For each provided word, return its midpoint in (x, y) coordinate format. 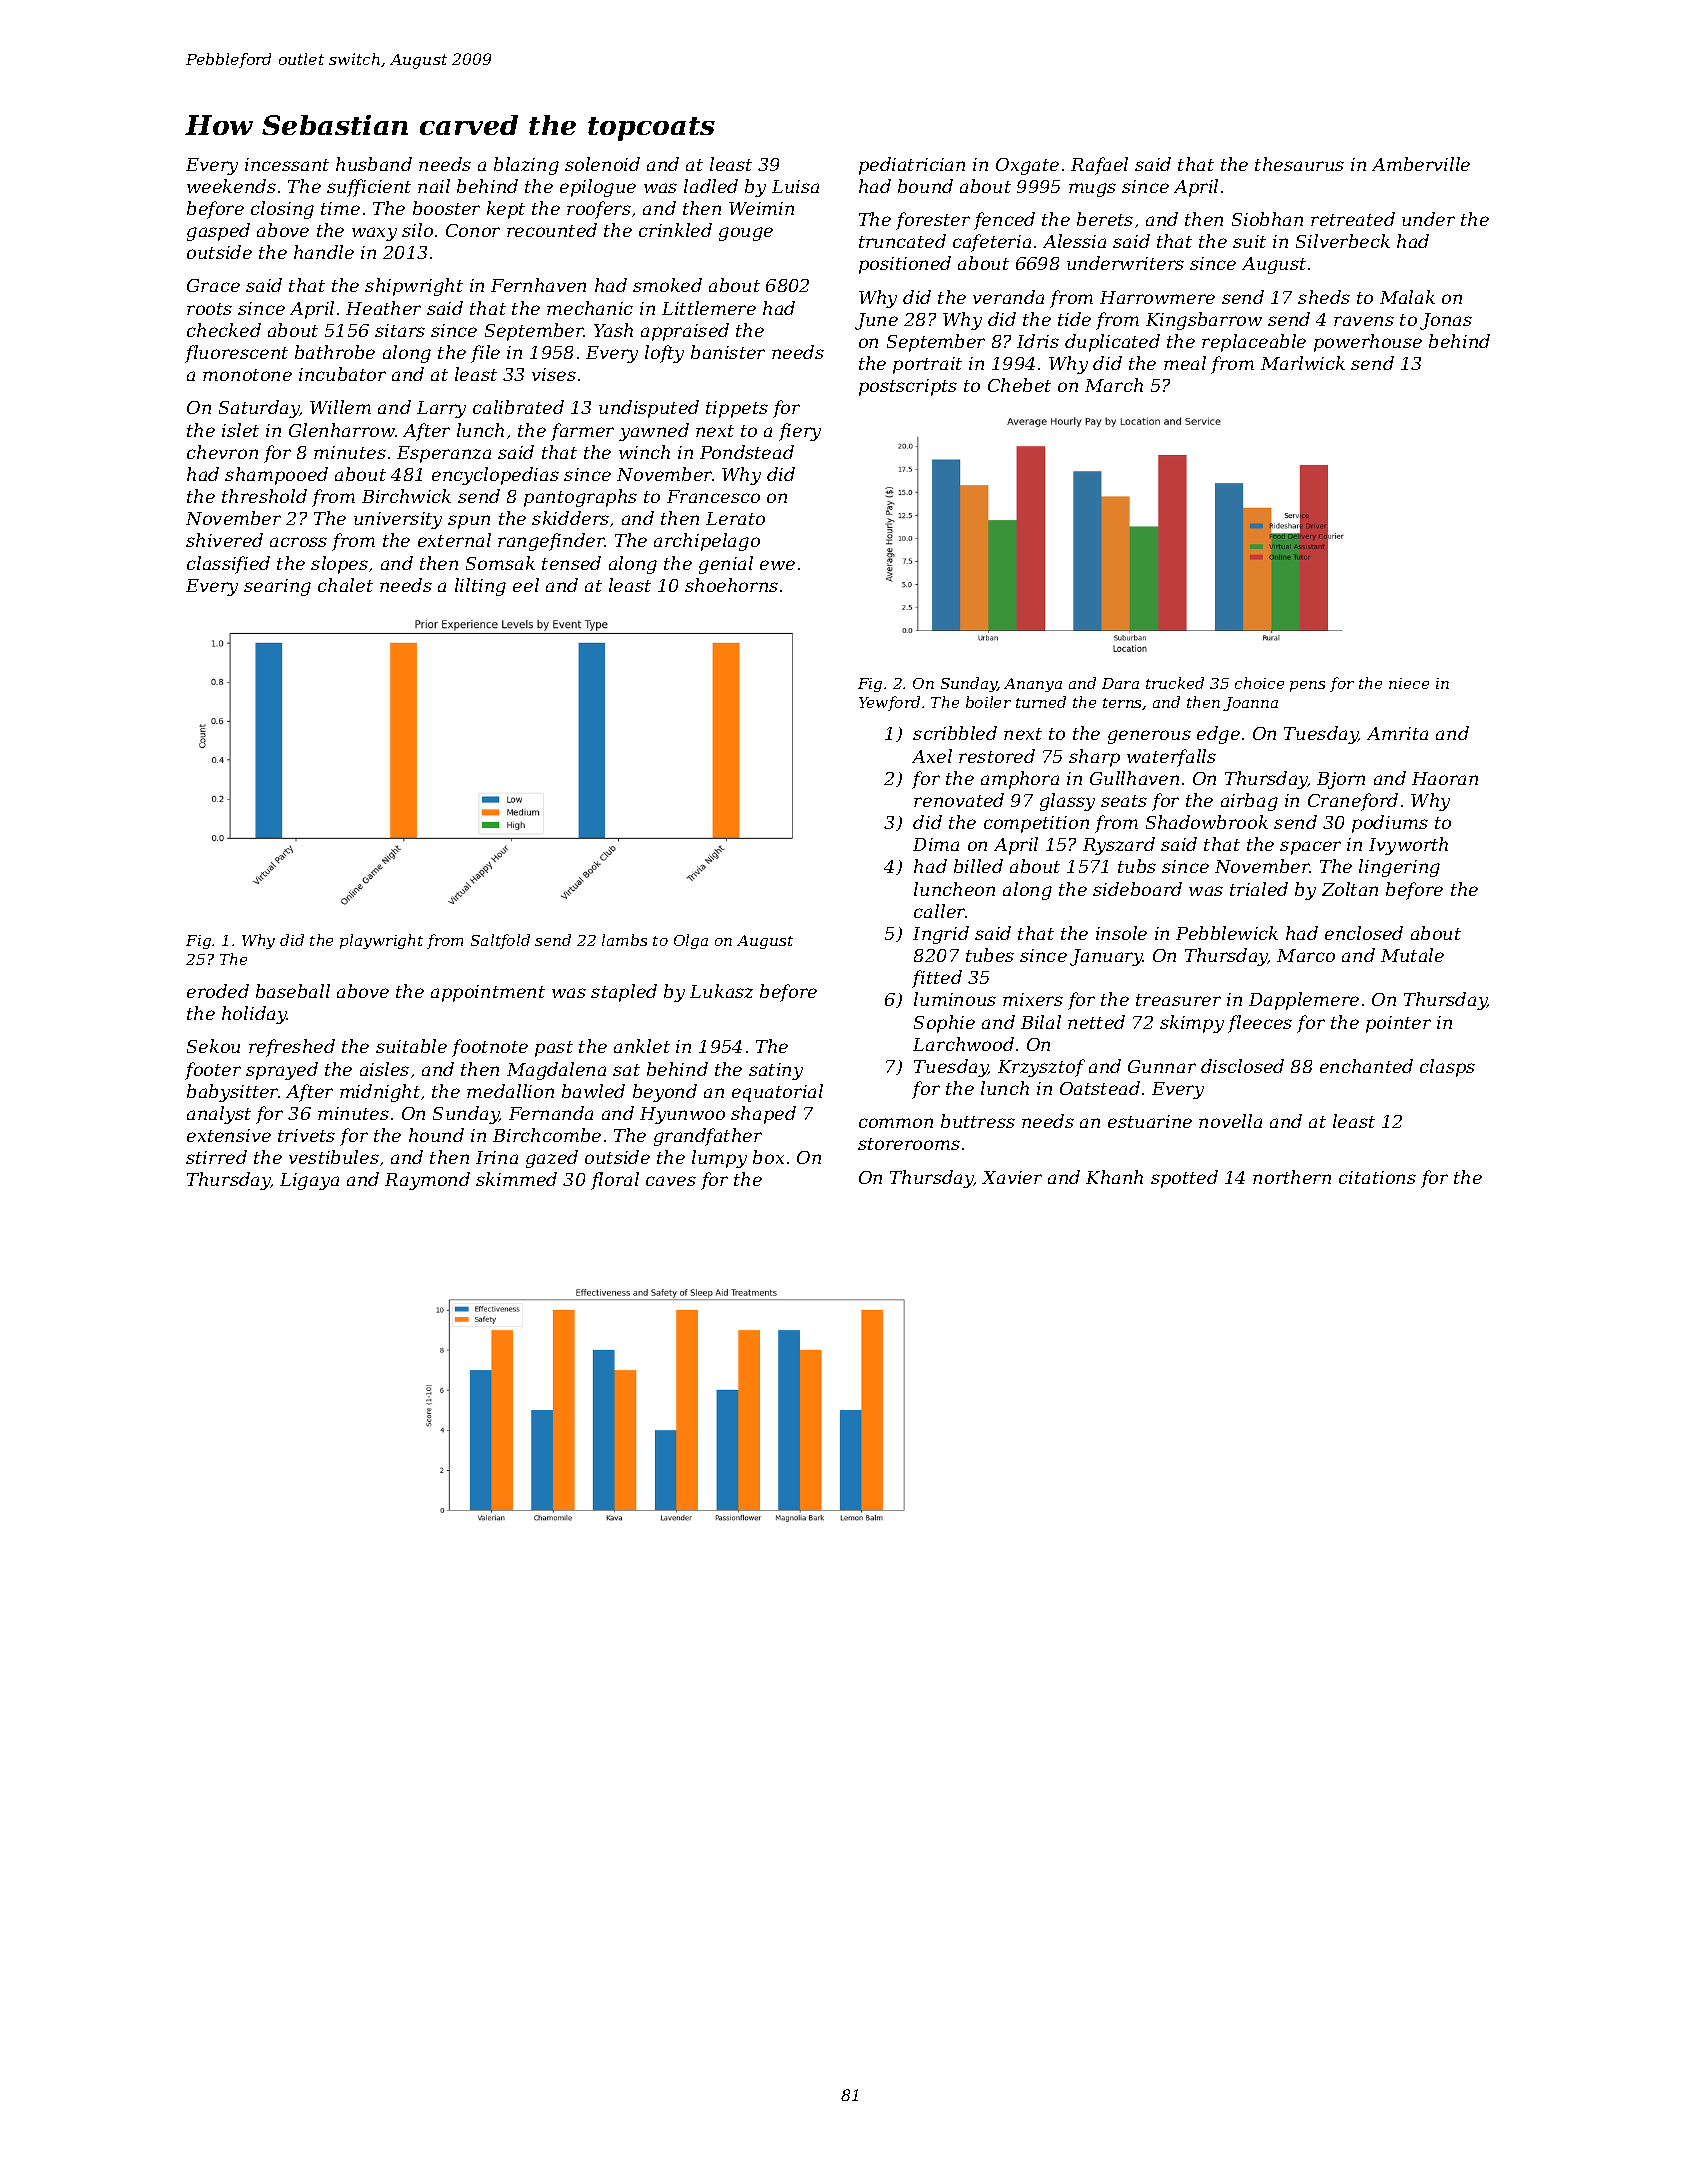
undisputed (649, 409)
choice (1259, 683)
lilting (480, 587)
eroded (218, 991)
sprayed (282, 1071)
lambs (624, 940)
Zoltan (1350, 889)
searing (277, 587)
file (485, 354)
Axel (932, 756)
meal (1185, 363)
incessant (287, 164)
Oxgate (1027, 166)
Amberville (1421, 164)
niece (1409, 683)
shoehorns (731, 585)
